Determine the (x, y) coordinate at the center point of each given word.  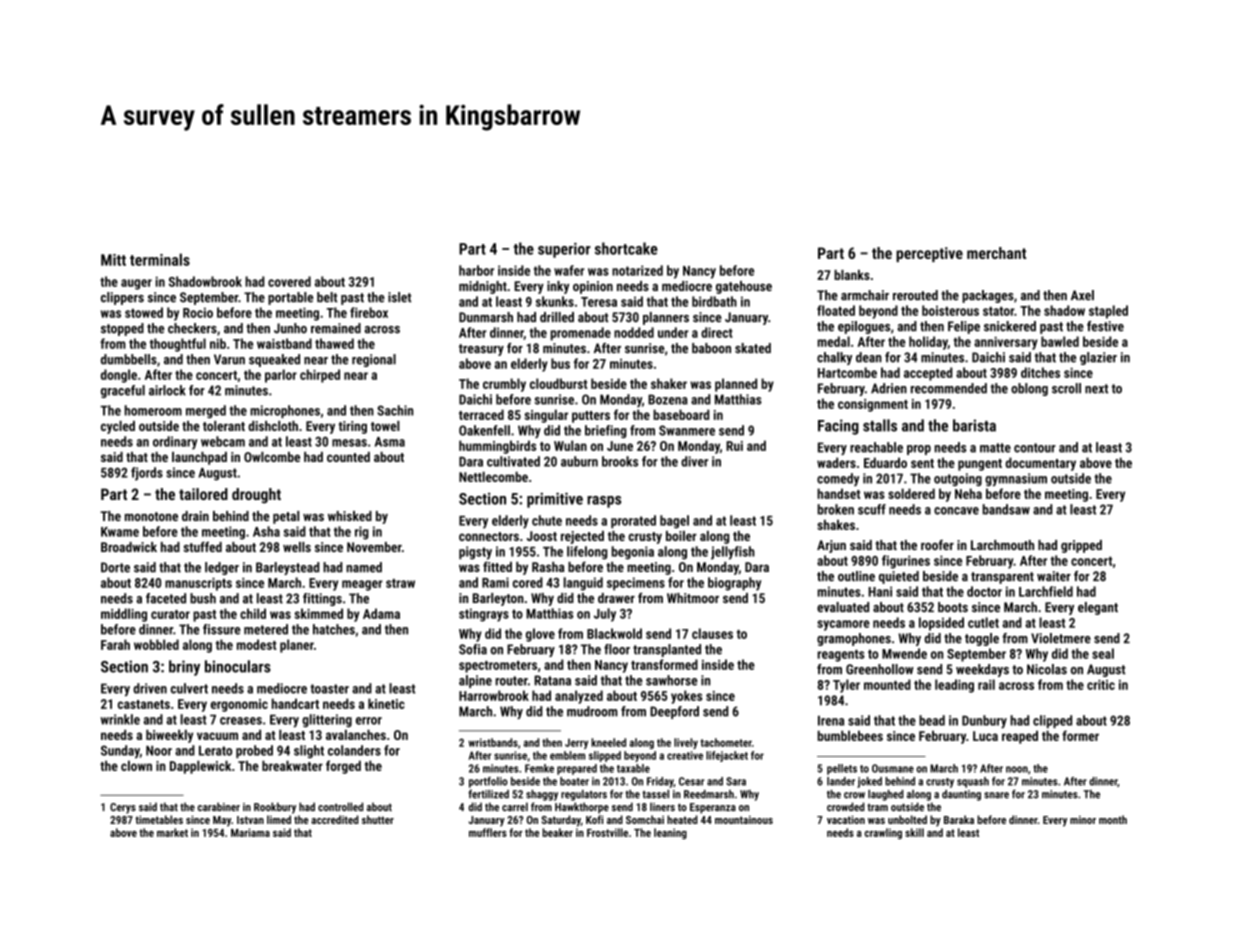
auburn (579, 461)
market (172, 832)
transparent (1002, 578)
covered (289, 281)
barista (974, 425)
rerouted (915, 295)
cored (528, 582)
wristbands (493, 742)
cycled (118, 427)
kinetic (386, 703)
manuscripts (198, 584)
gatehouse (744, 287)
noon (1017, 769)
